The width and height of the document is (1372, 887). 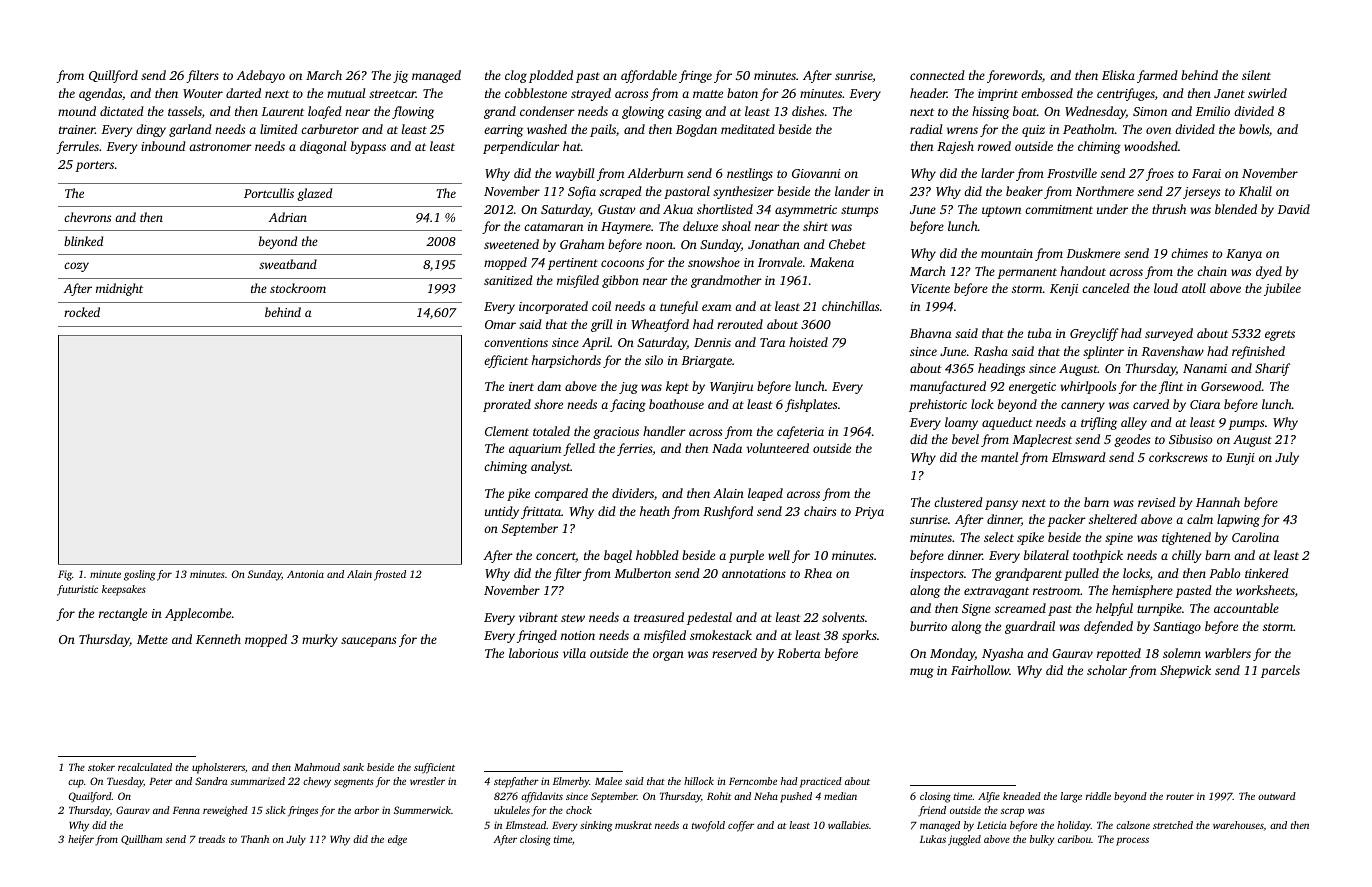 What do you see at coordinates (820, 511) in the document?
I see `chairs` at bounding box center [820, 511].
